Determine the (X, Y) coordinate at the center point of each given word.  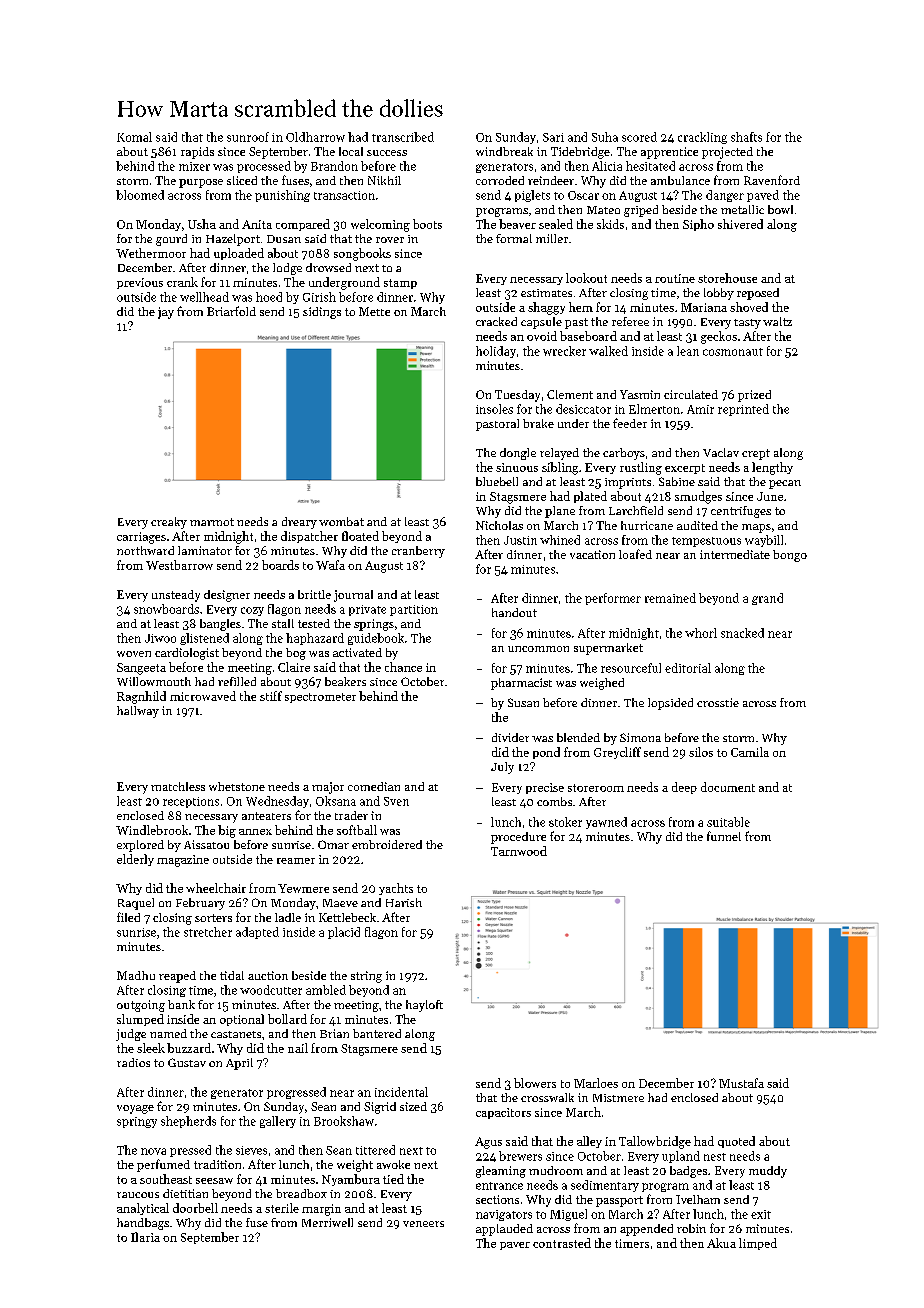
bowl (780, 209)
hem (581, 307)
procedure (518, 838)
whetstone (237, 786)
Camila (750, 752)
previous (140, 283)
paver (515, 1246)
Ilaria (145, 1237)
